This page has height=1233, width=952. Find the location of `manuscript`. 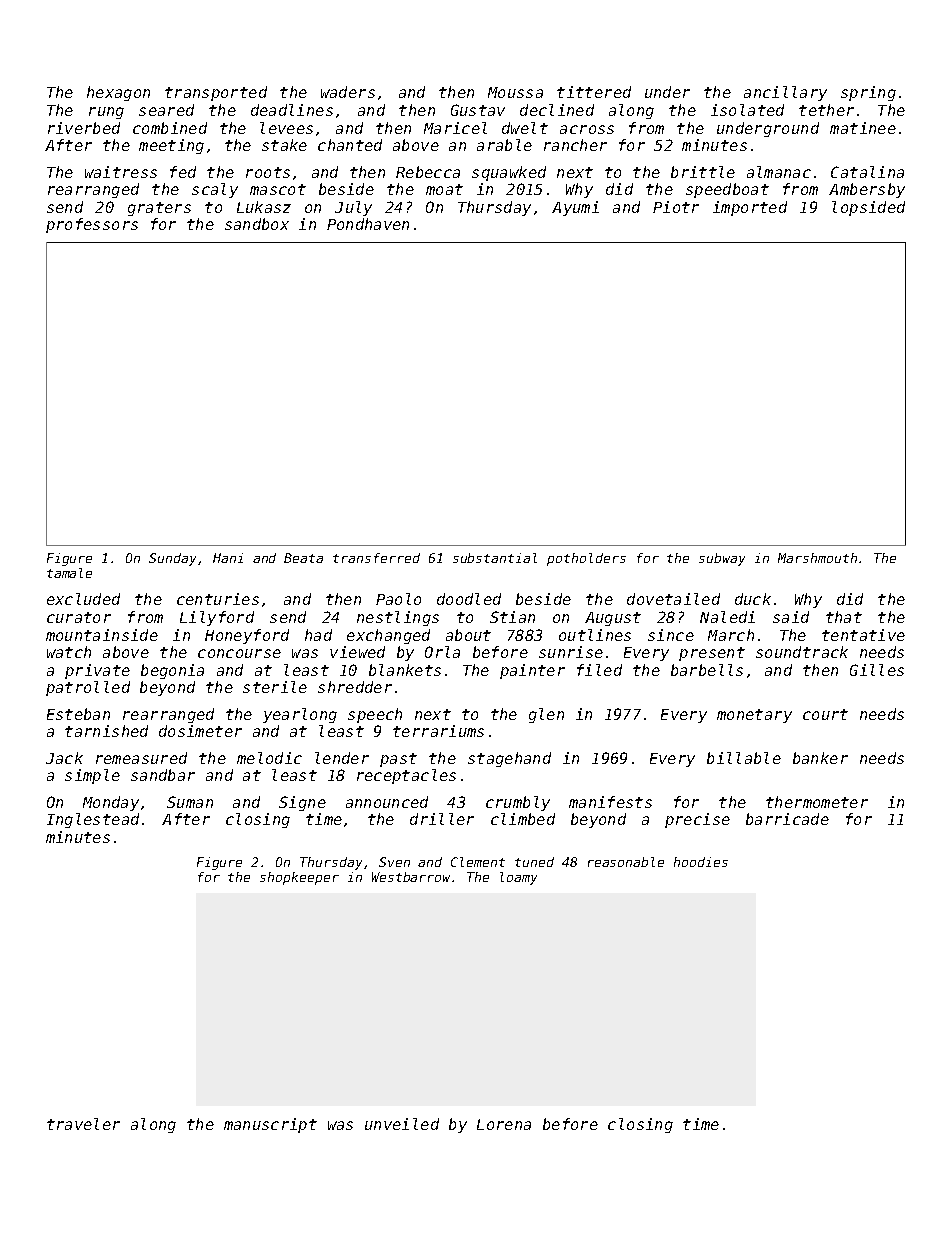

manuscript is located at coordinates (270, 1125).
